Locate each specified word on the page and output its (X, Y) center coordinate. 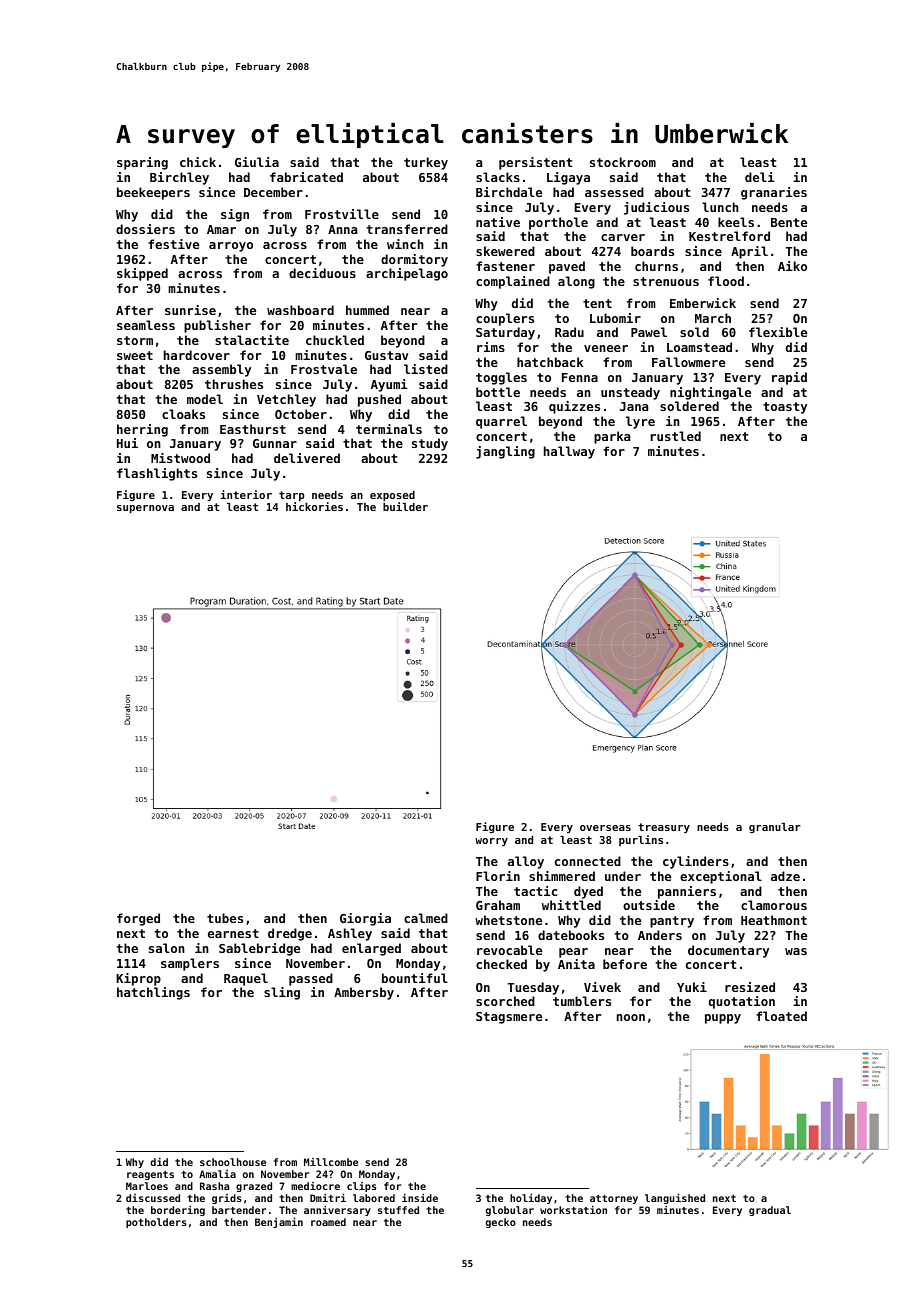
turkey (426, 163)
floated (781, 1016)
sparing (142, 163)
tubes (225, 918)
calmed (426, 918)
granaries (774, 193)
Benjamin (279, 1222)
